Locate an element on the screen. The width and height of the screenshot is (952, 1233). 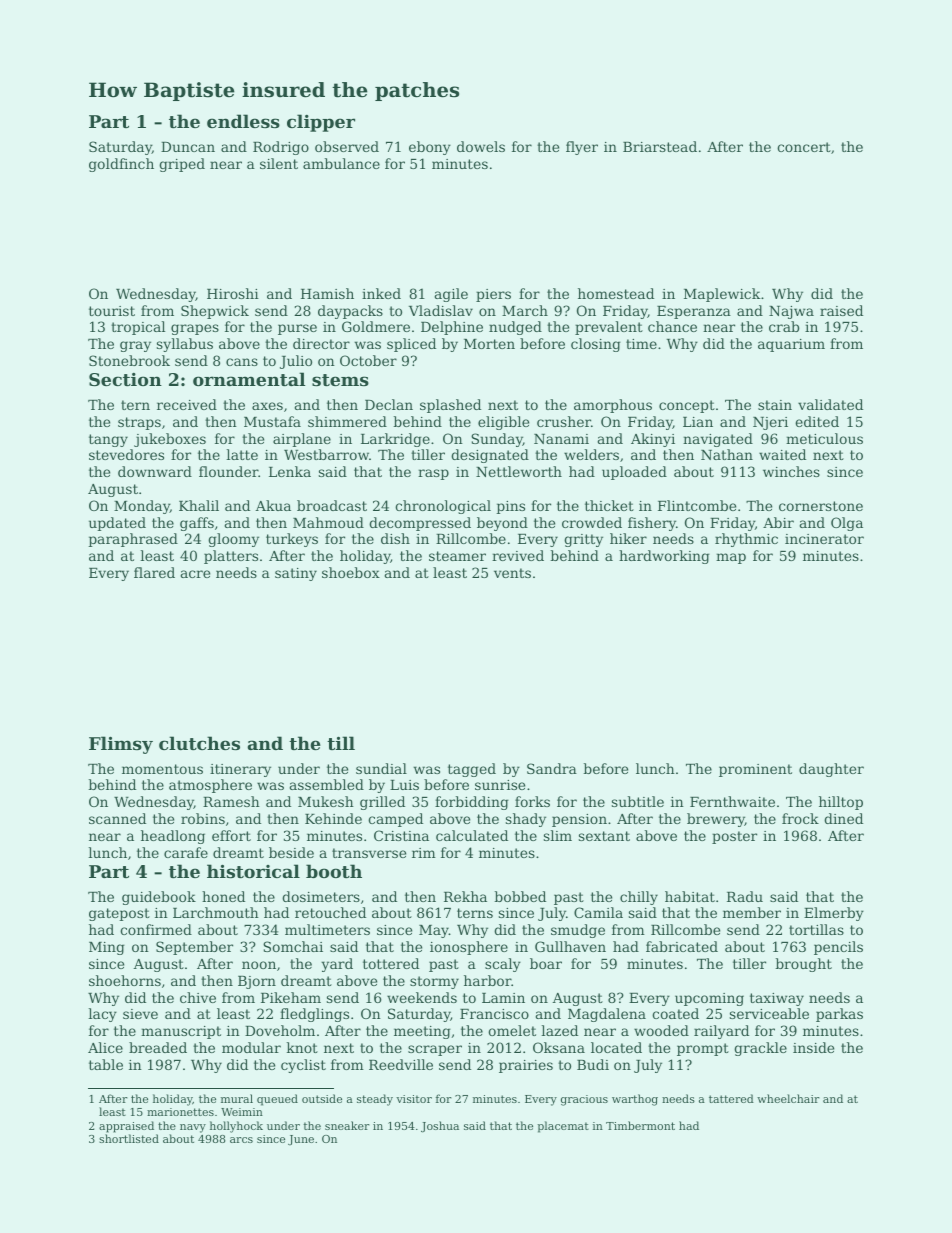
Duncan is located at coordinates (188, 147).
